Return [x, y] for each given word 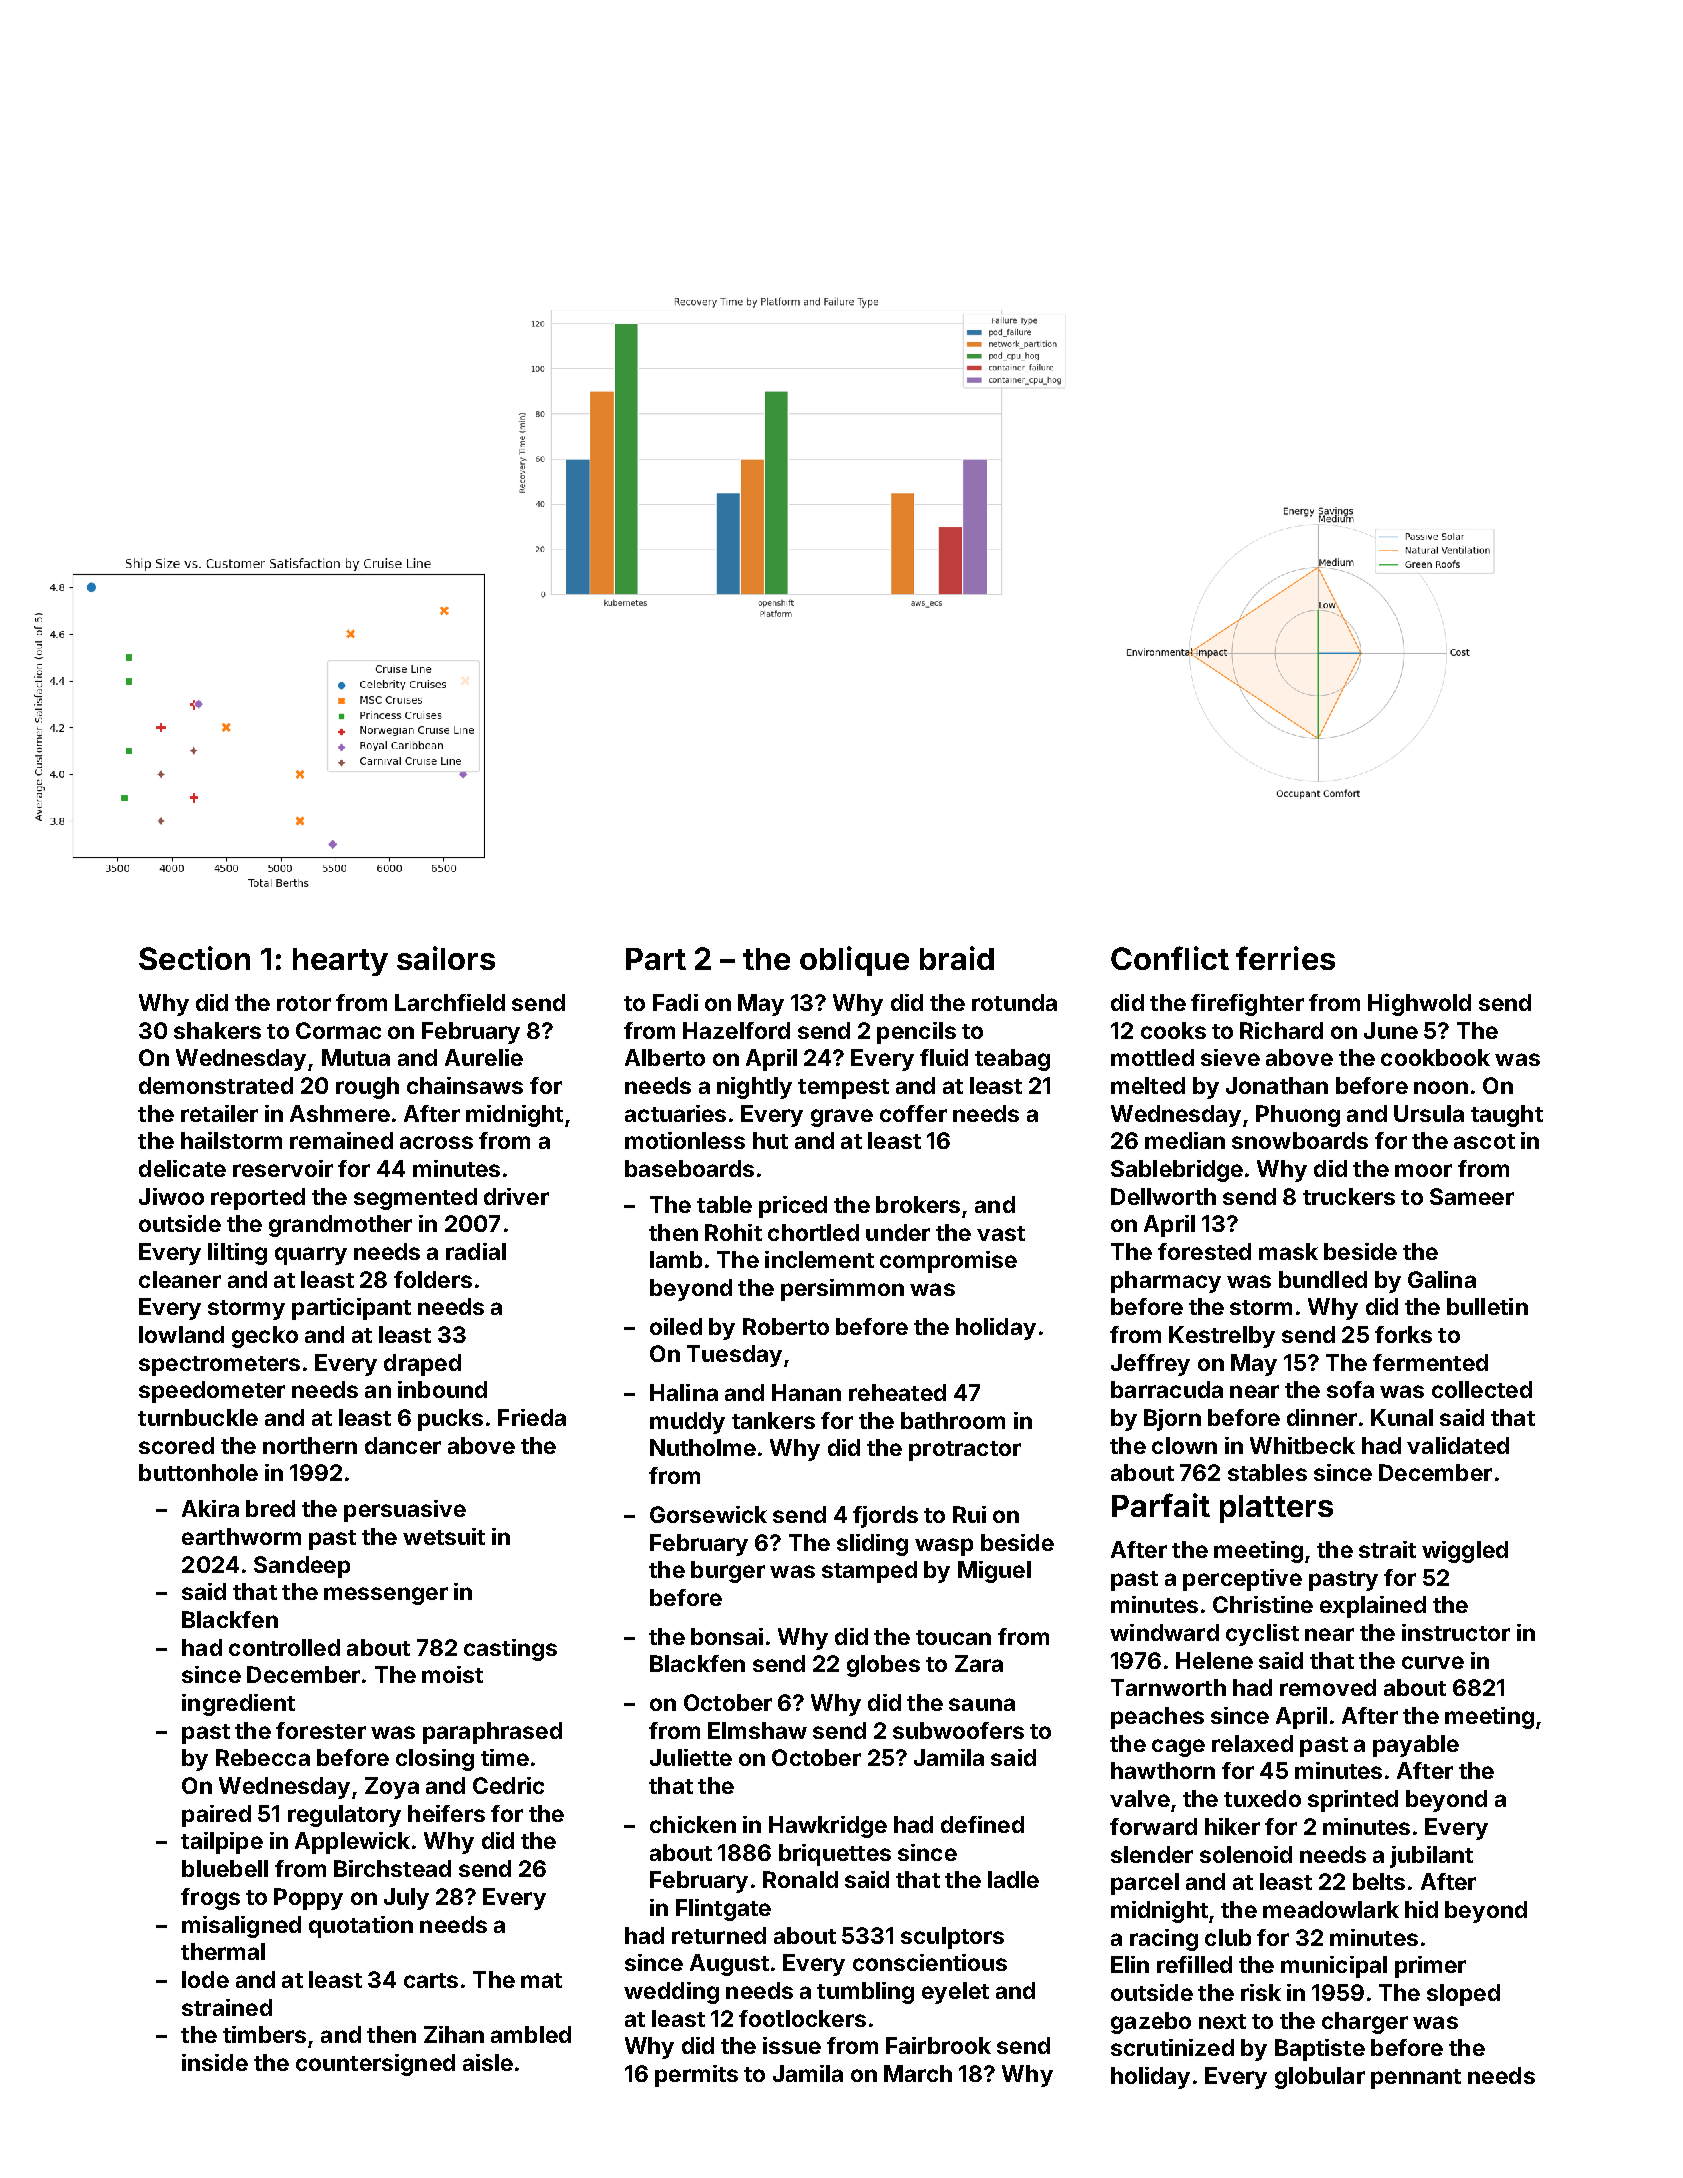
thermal [223, 1951]
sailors [446, 958]
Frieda [532, 1417]
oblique [854, 961]
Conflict [1170, 958]
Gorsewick [708, 1514]
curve [1433, 1662]
